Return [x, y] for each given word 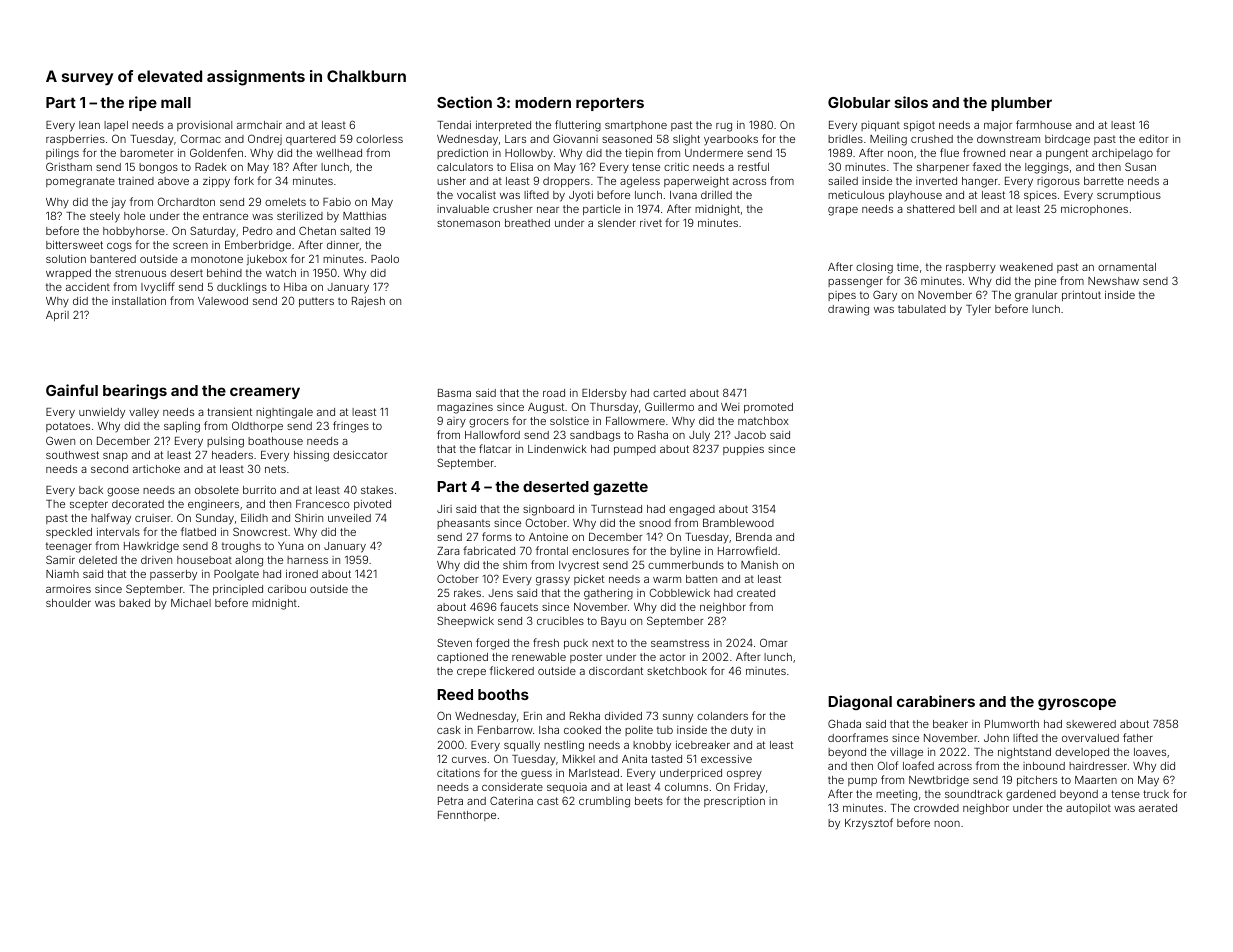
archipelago [1122, 154]
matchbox [763, 421]
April [57, 316]
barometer [147, 153]
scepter [89, 505]
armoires [68, 589]
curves [469, 760]
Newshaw [1113, 281]
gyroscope [1077, 704]
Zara [448, 551]
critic [676, 167]
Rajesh [368, 302]
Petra [450, 801]
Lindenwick [557, 449]
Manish [759, 565]
